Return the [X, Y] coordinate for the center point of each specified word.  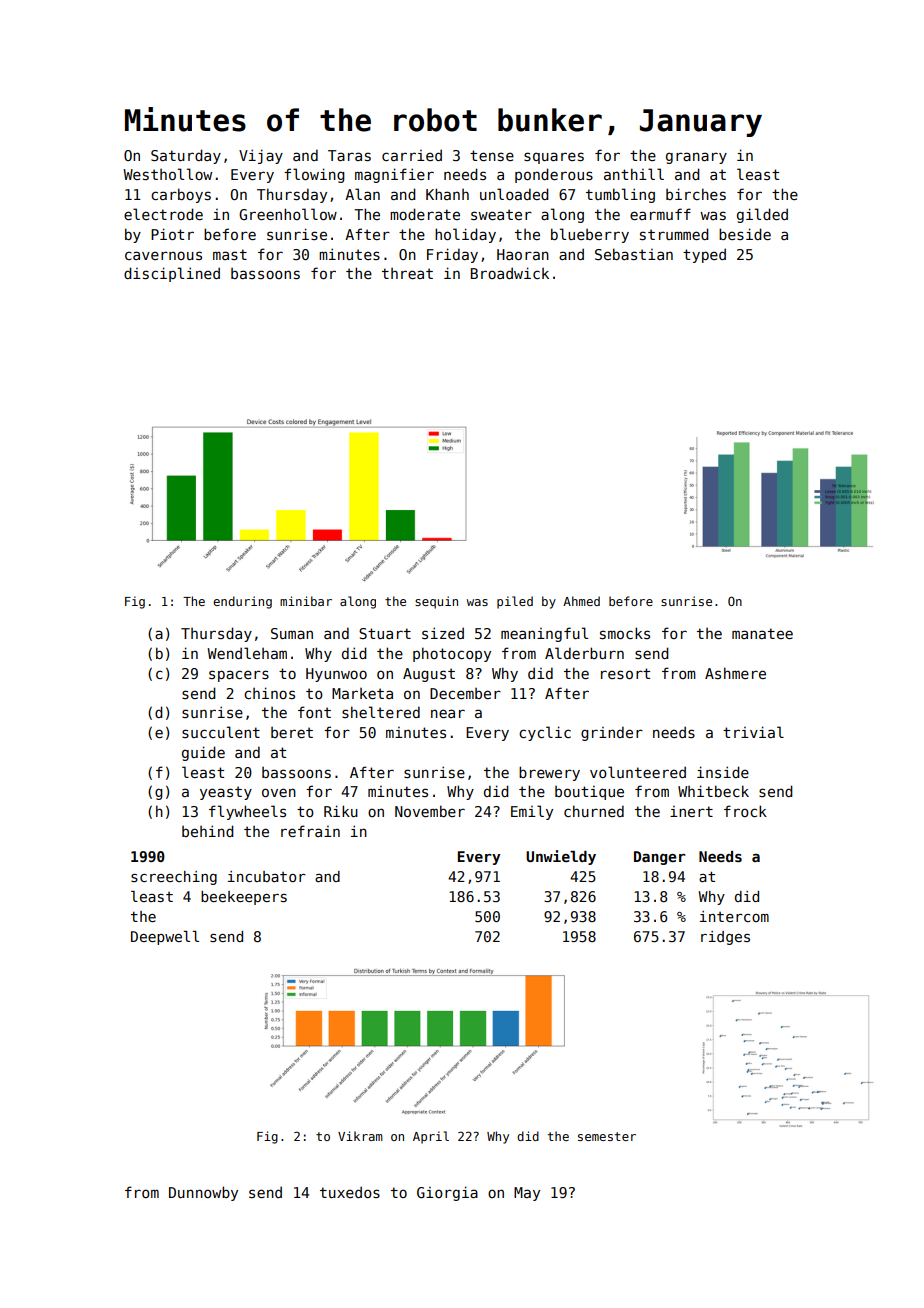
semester [607, 1136]
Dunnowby [203, 1193]
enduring [242, 602]
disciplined [172, 274]
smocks [625, 633]
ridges [725, 938]
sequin [436, 602]
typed [704, 255]
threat [407, 273]
